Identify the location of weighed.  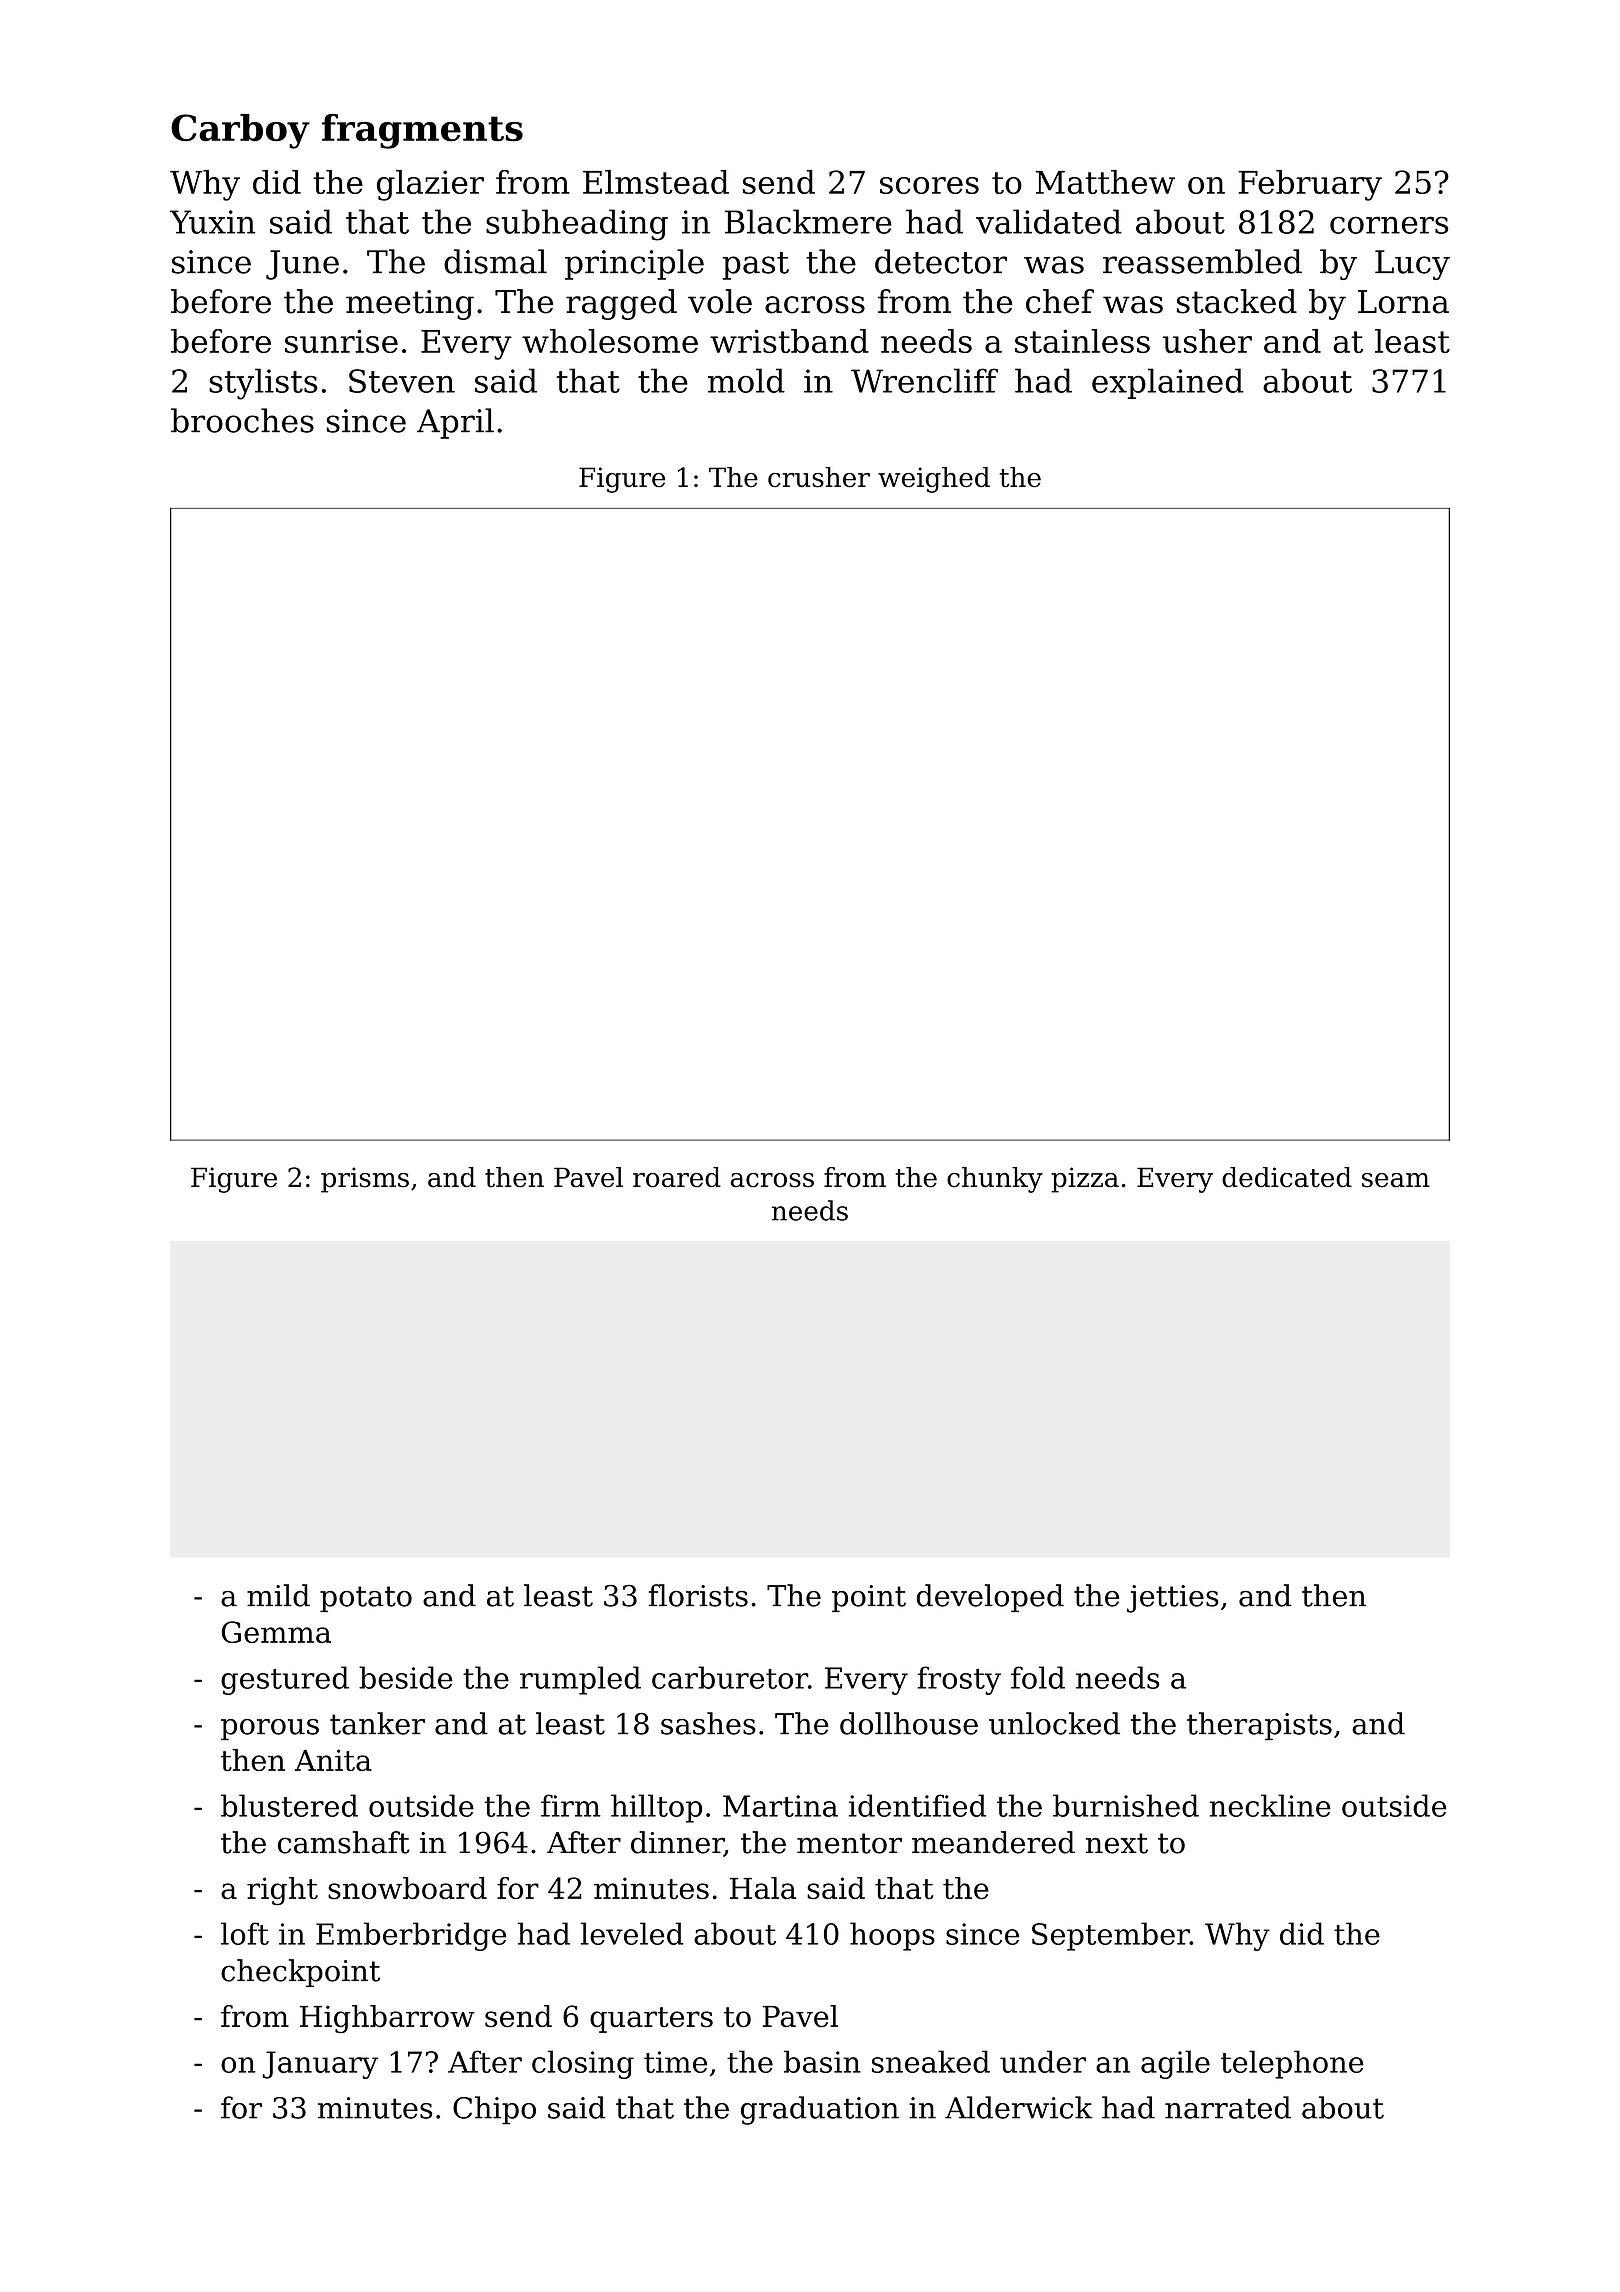
(934, 480).
